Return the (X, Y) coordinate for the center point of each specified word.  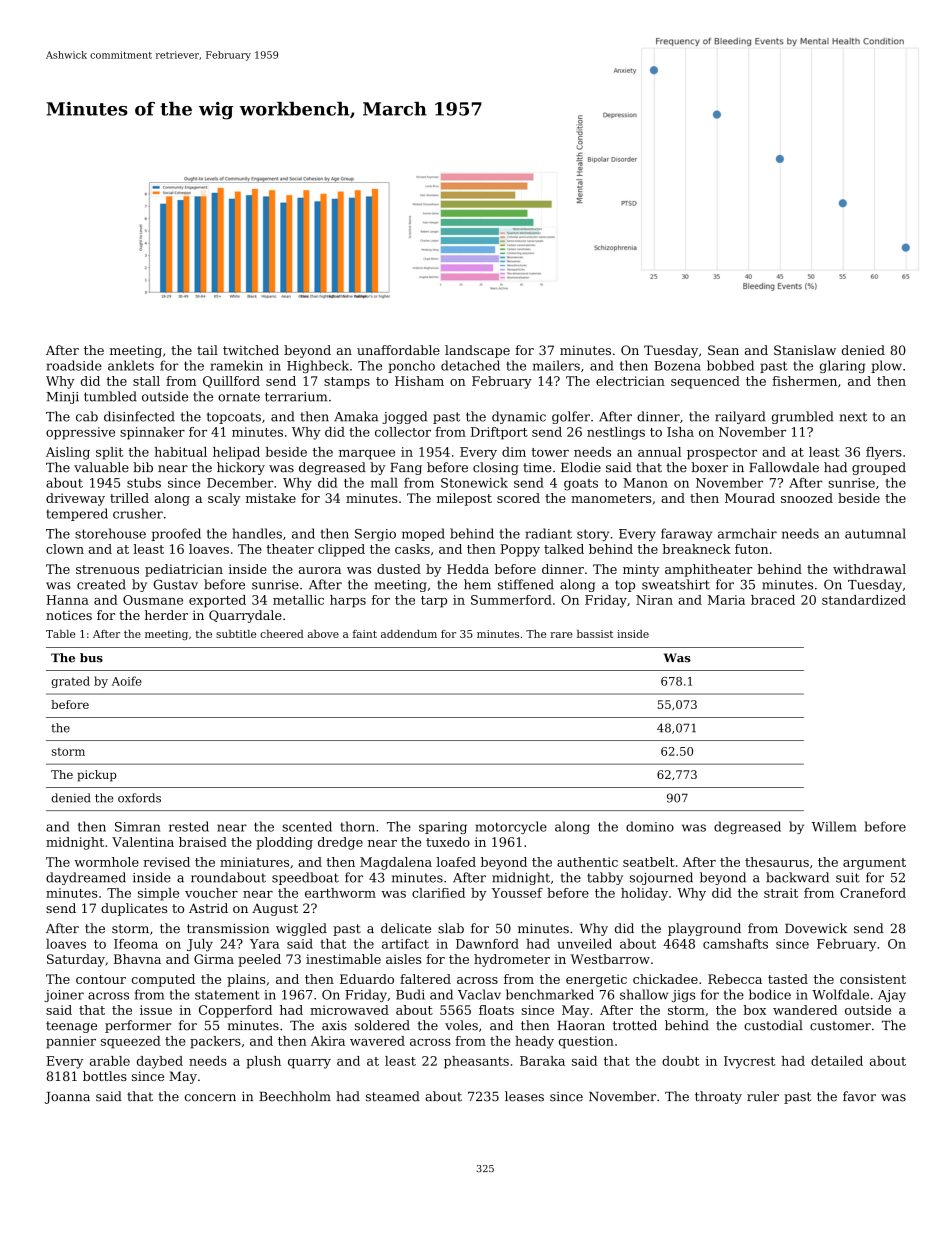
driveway (75, 499)
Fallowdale (784, 467)
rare (561, 635)
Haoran (581, 1026)
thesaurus (777, 862)
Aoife (127, 681)
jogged (404, 417)
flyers (884, 453)
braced (773, 600)
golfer (571, 417)
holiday (644, 894)
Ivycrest (749, 1062)
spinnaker (152, 433)
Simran (137, 827)
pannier (71, 1042)
